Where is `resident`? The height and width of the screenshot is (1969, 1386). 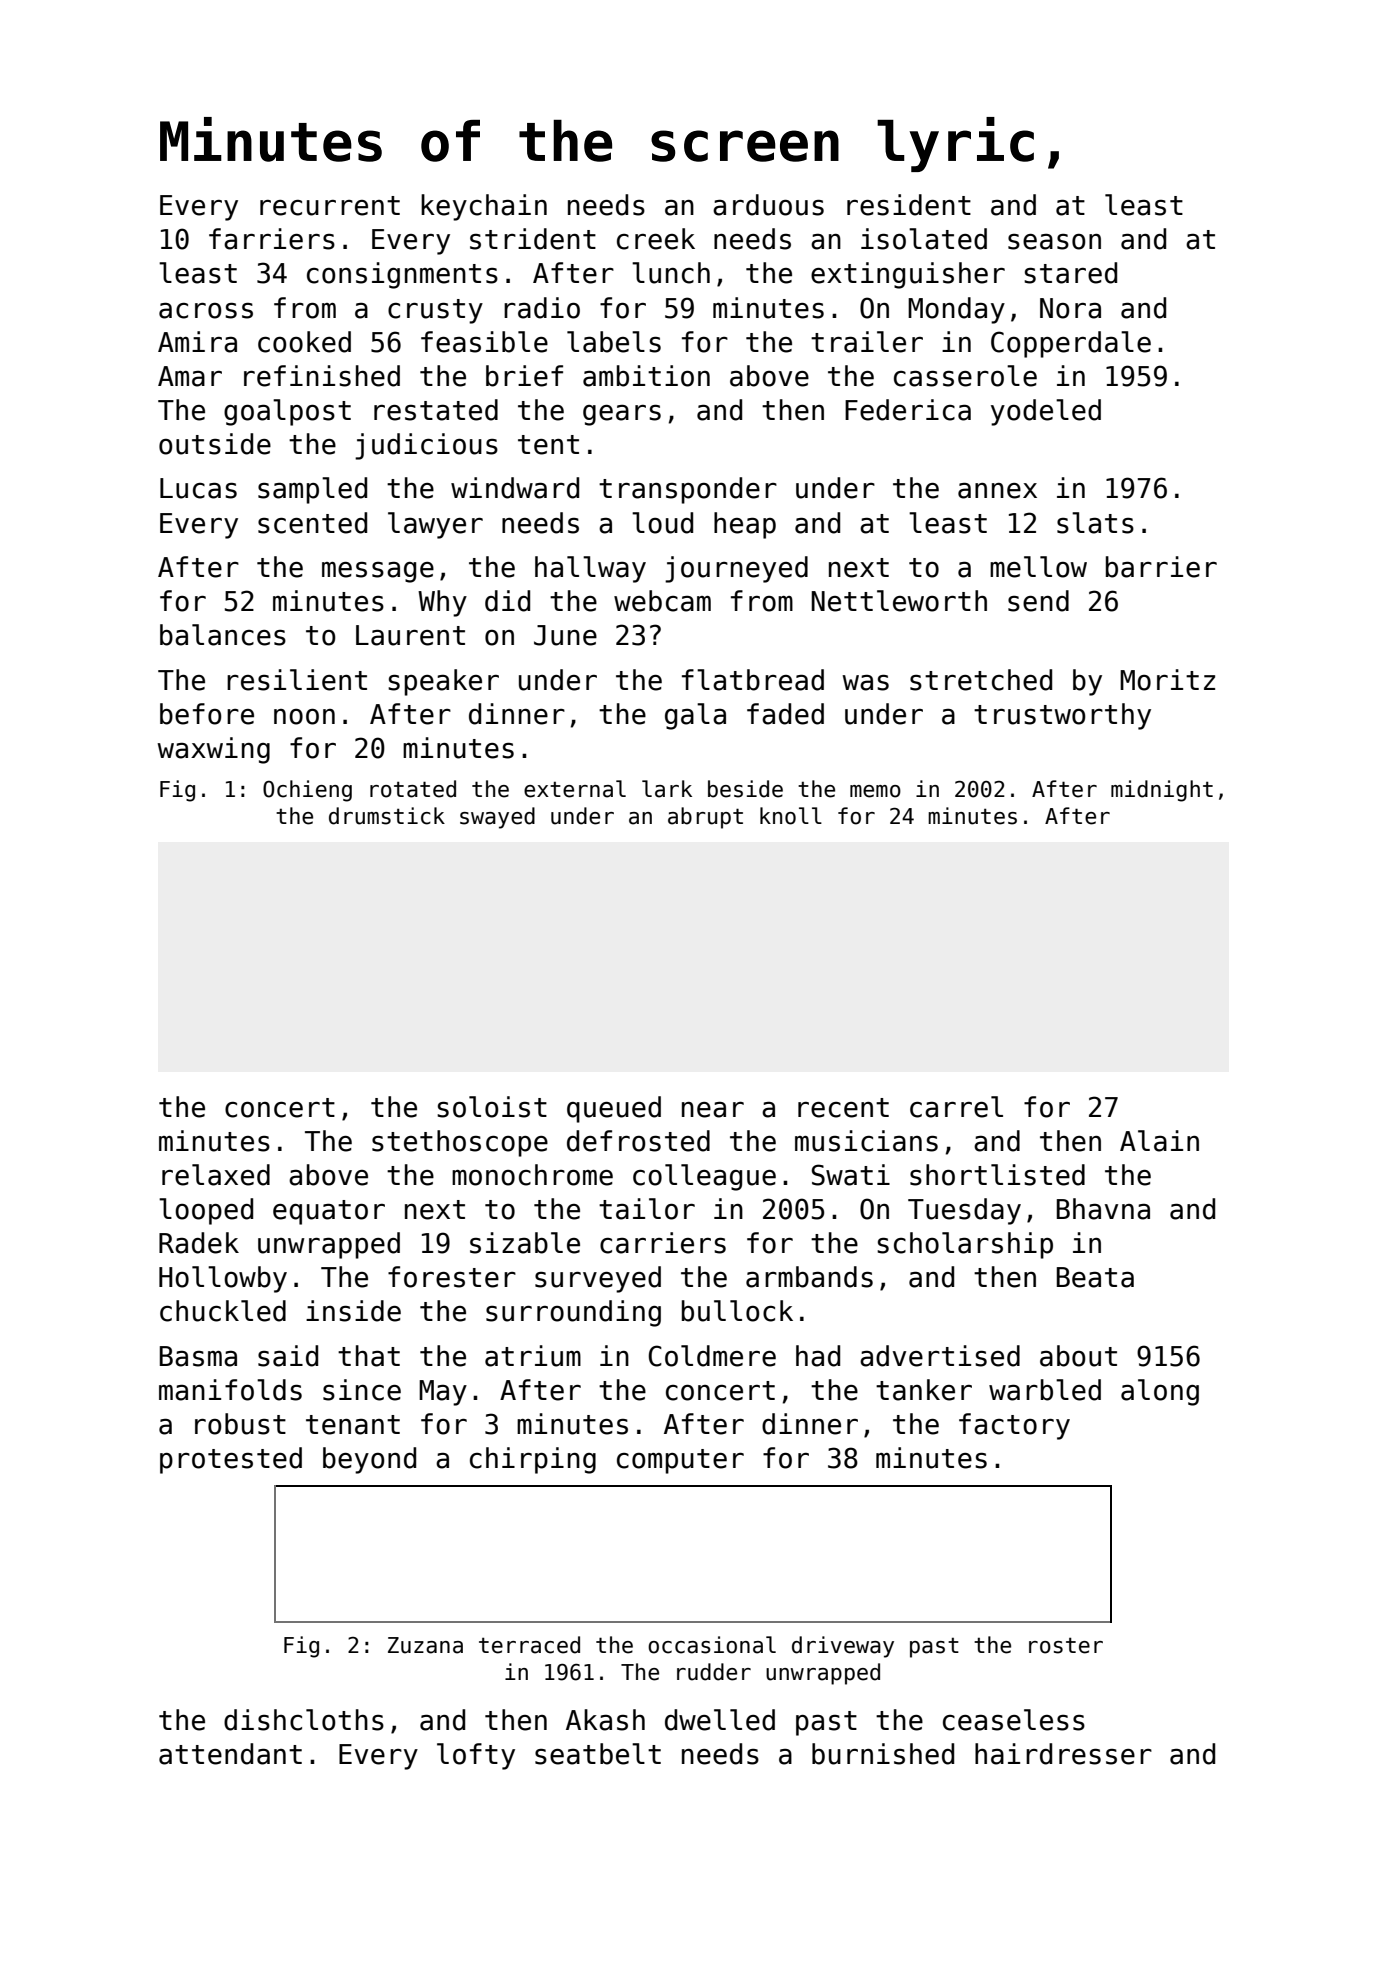 resident is located at coordinates (909, 205).
